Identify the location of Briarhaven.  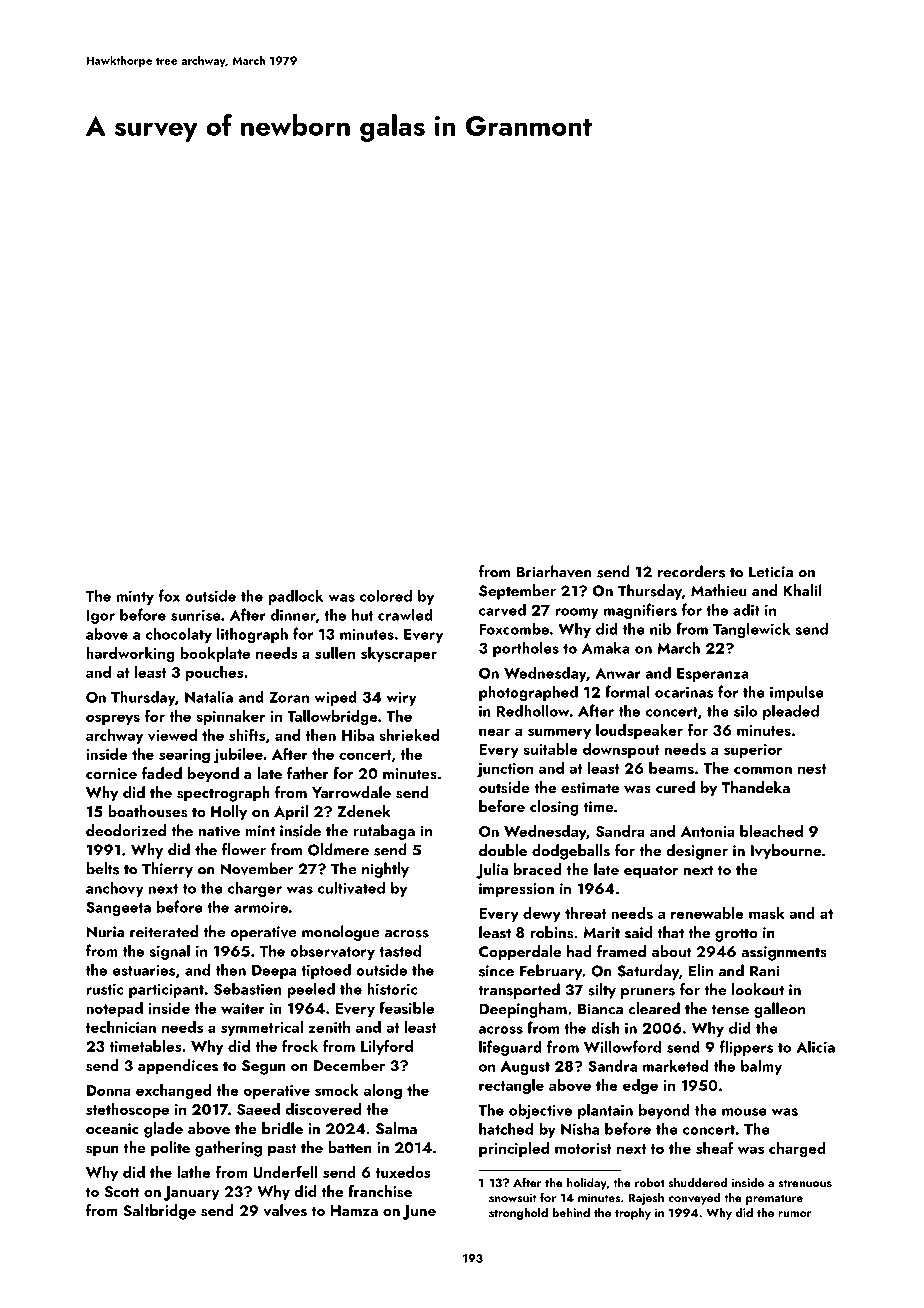
(554, 571).
